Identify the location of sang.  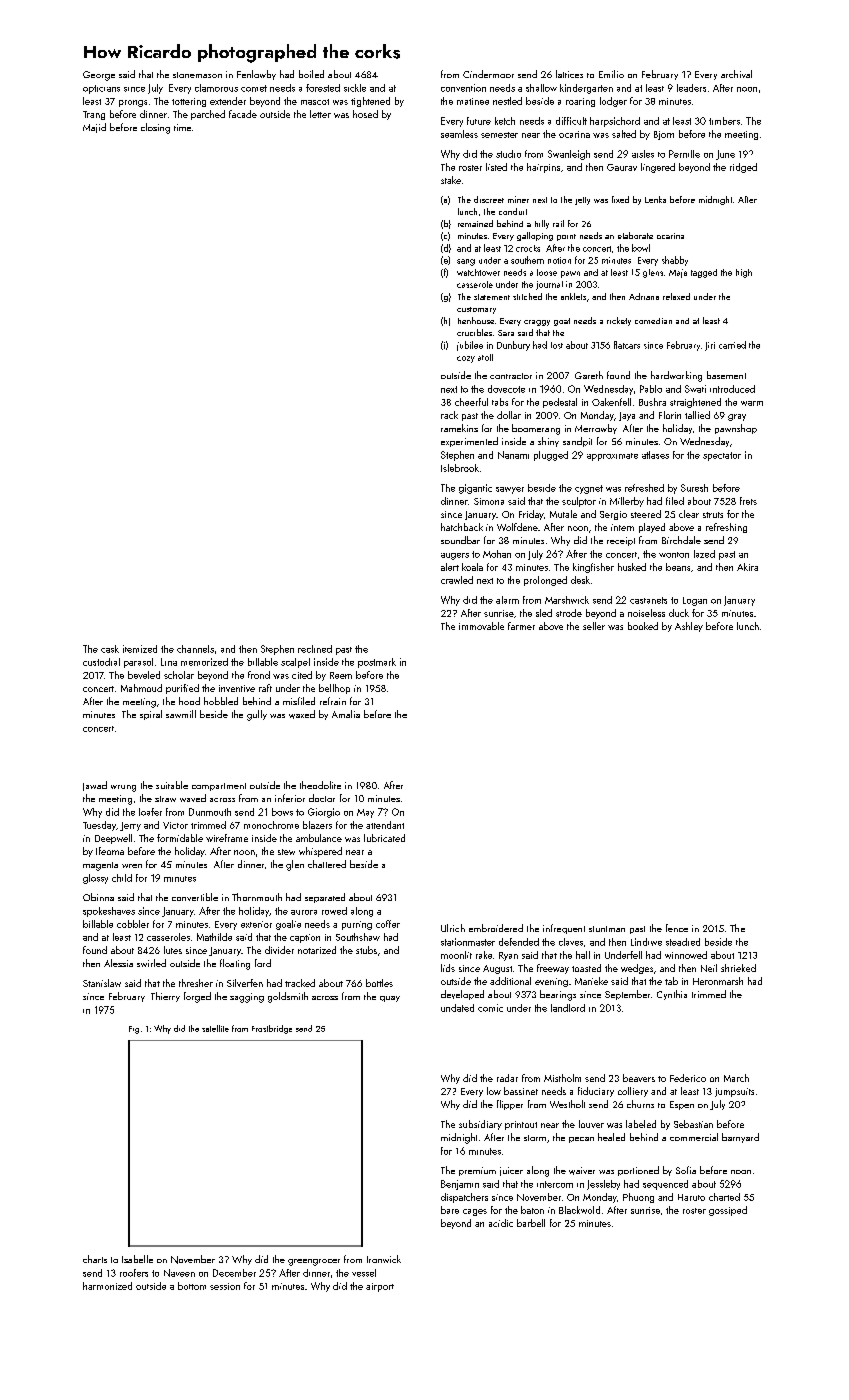
(466, 262).
